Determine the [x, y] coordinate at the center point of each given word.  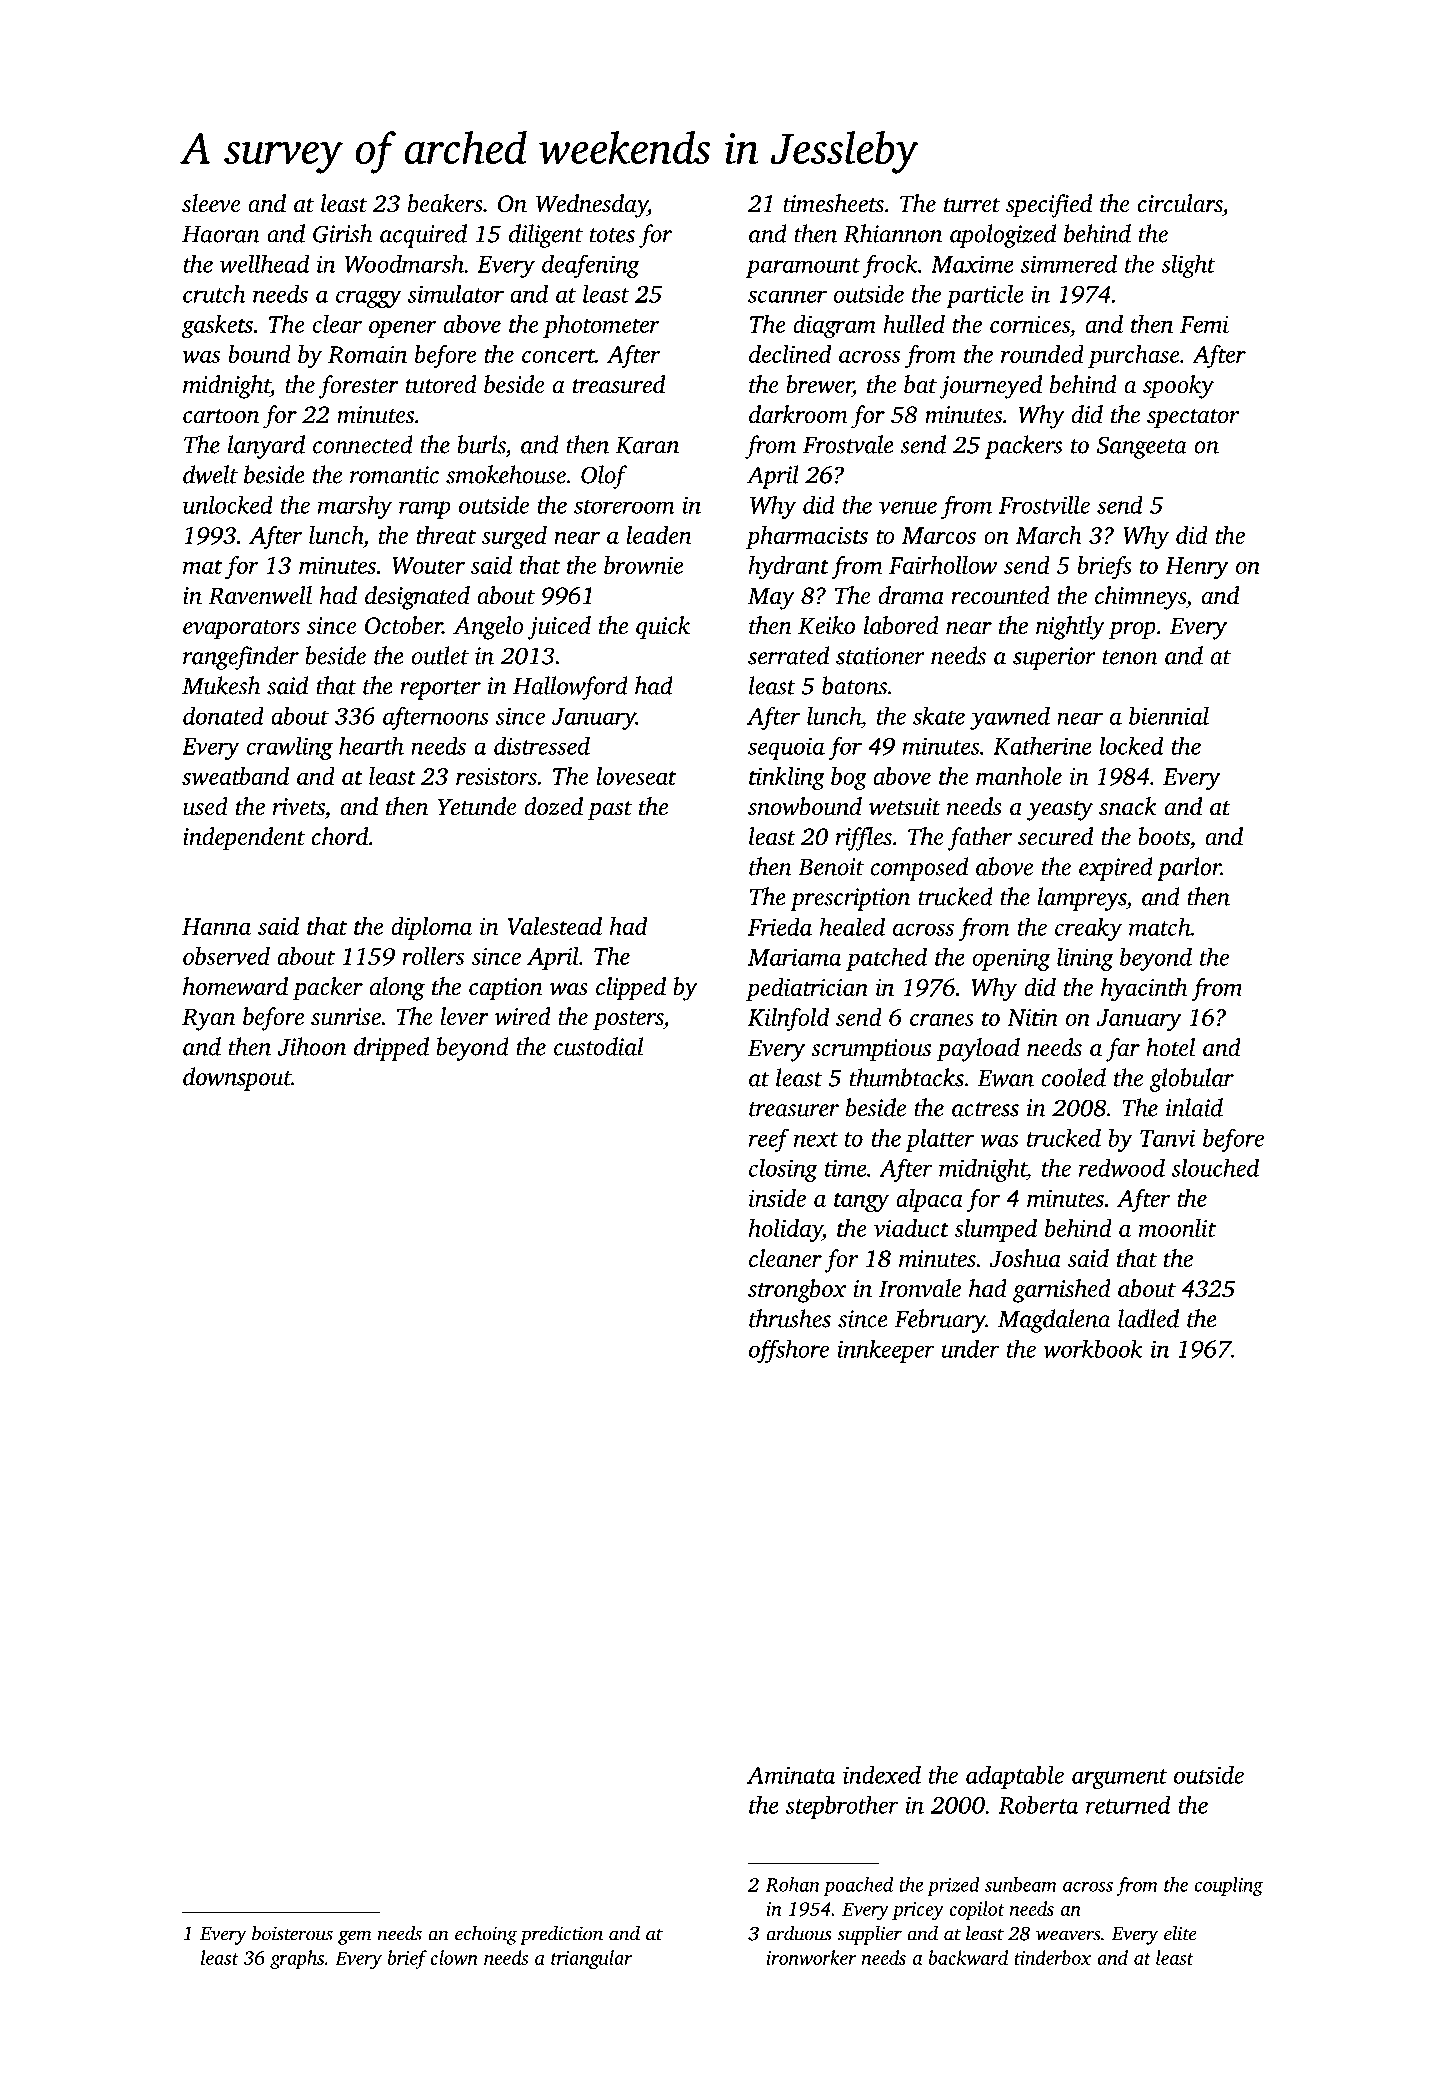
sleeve [211, 203]
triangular [591, 1959]
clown [454, 1957]
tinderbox [1052, 1957]
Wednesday [592, 206]
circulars [1180, 203]
